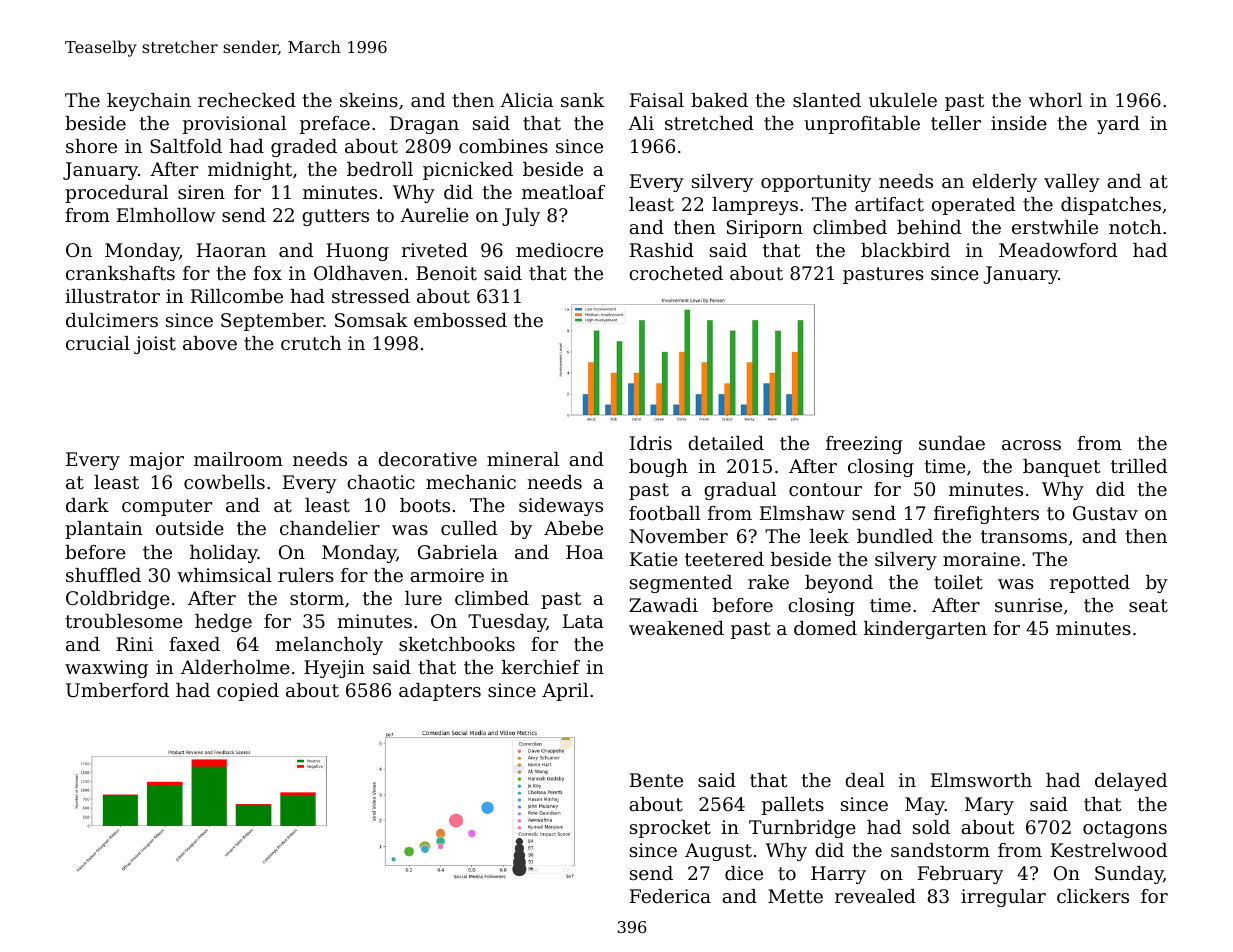 This screenshot has height=952, width=1233. Describe the element at coordinates (825, 489) in the screenshot. I see `contour` at that location.
